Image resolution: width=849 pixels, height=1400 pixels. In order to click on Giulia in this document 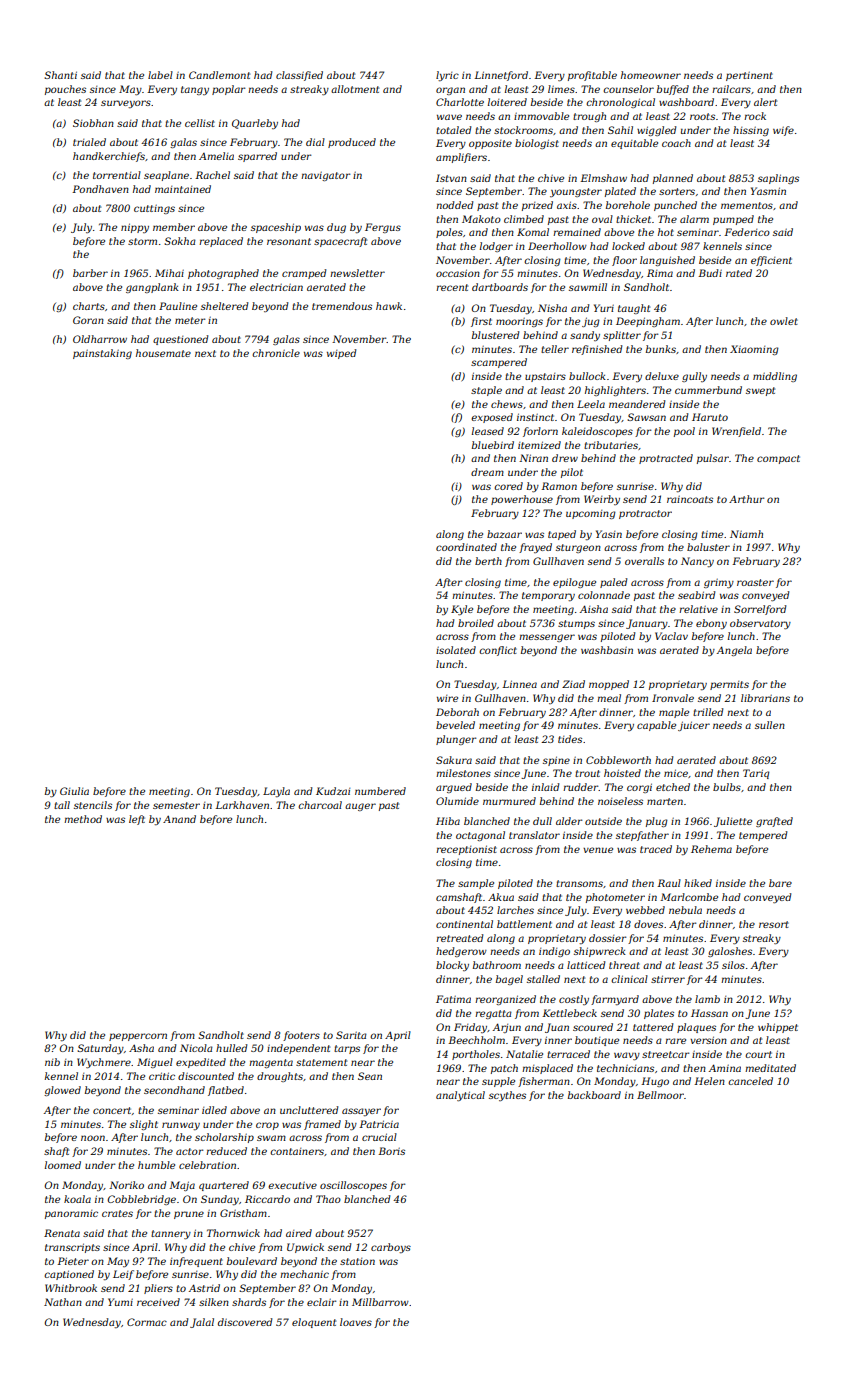, I will do `click(74, 791)`.
